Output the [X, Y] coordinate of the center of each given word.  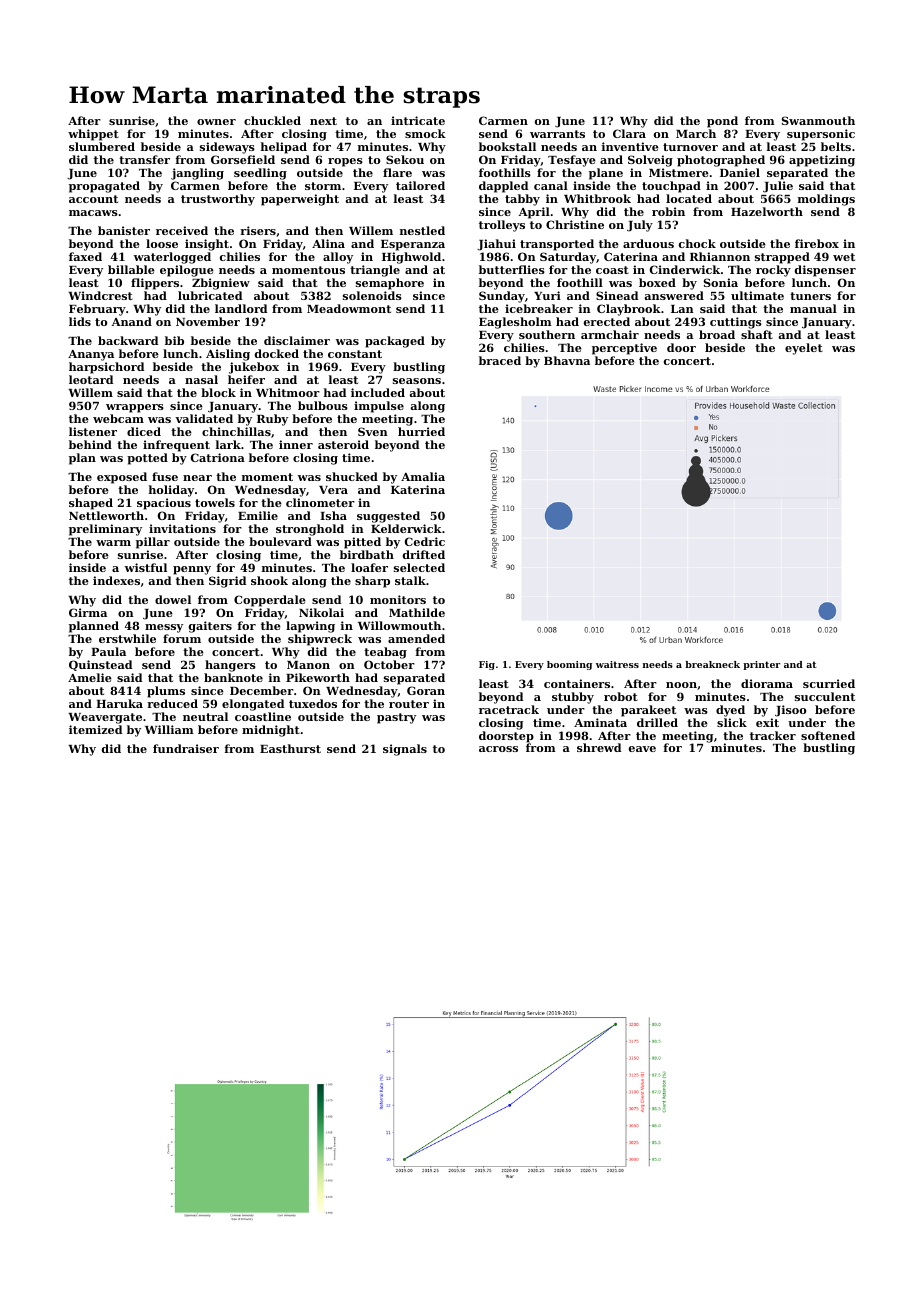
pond [722, 122]
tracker [773, 735]
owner [216, 122]
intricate [418, 120]
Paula [108, 651]
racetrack [509, 709]
